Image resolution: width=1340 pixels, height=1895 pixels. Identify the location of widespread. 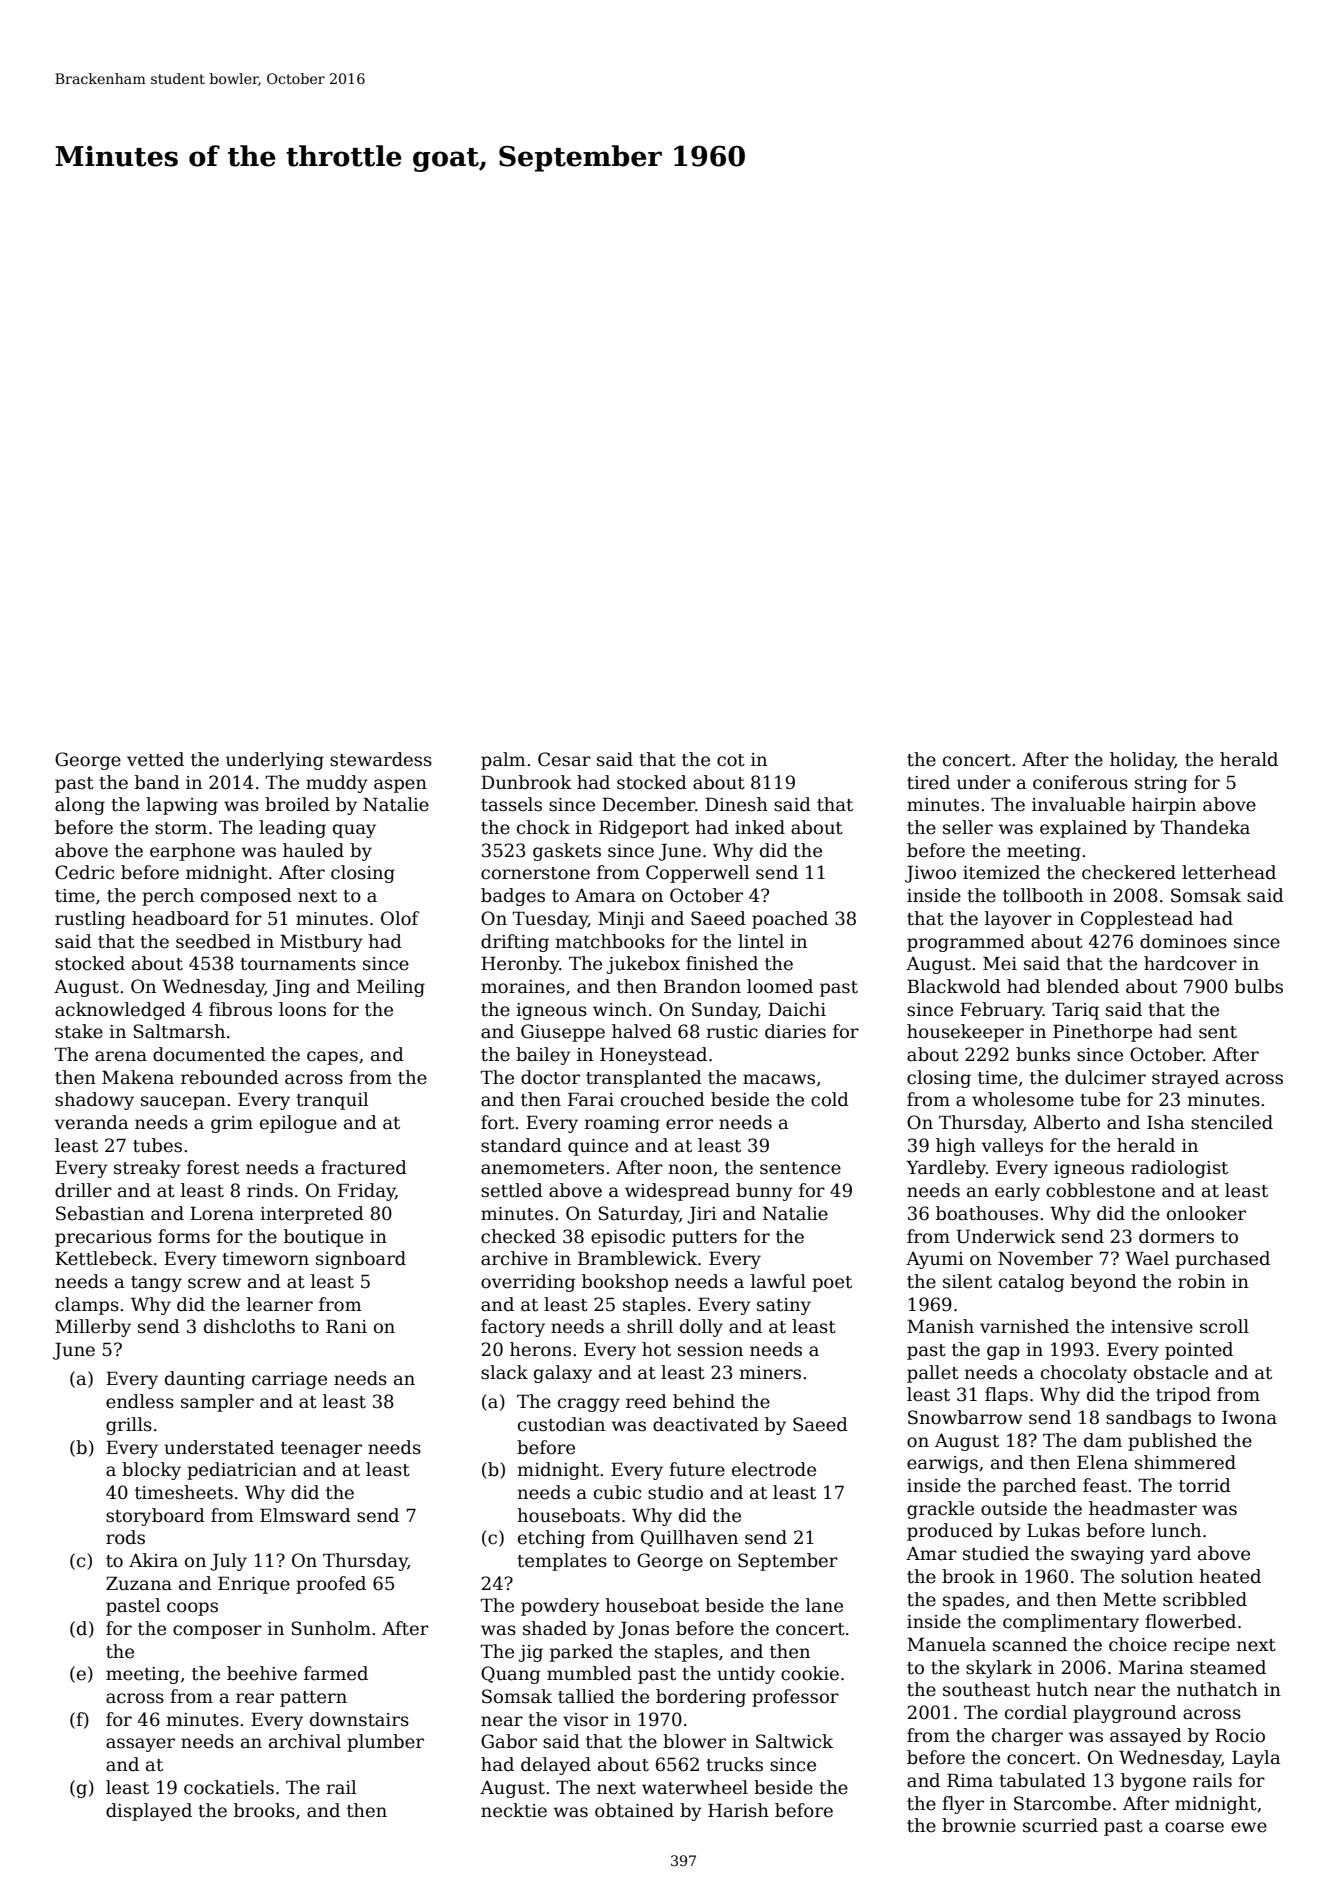
(677, 1192).
